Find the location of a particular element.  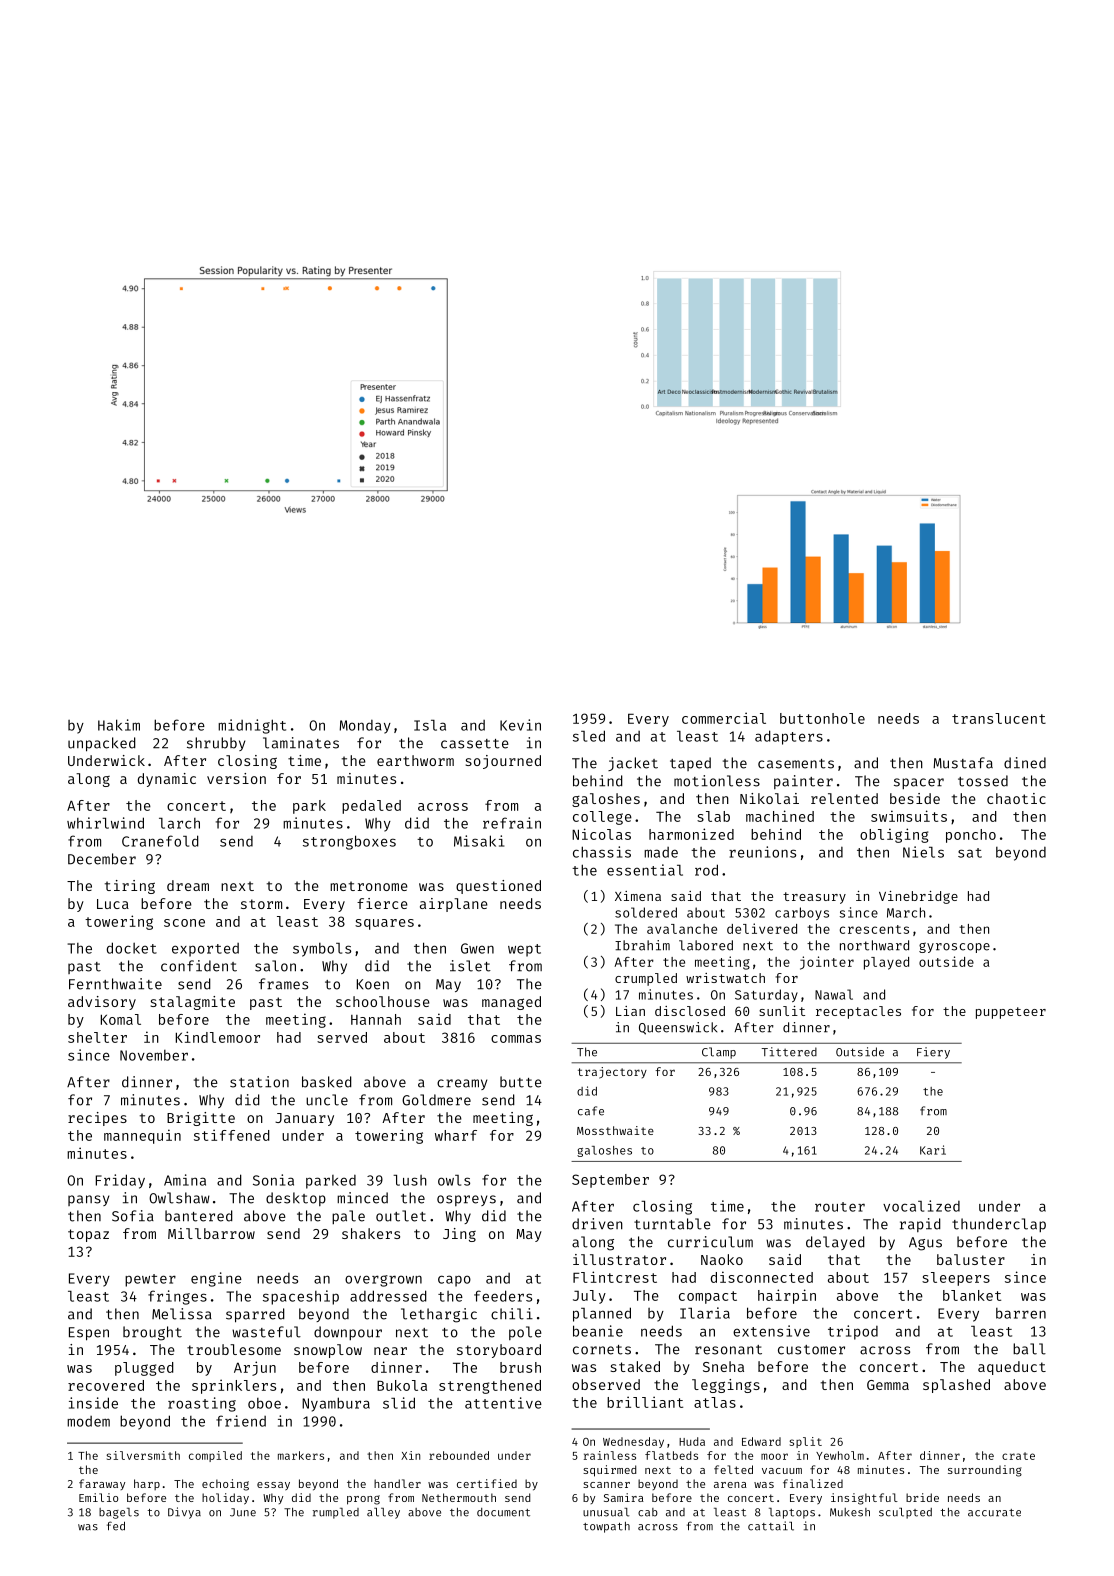

vocalized is located at coordinates (921, 1206).
